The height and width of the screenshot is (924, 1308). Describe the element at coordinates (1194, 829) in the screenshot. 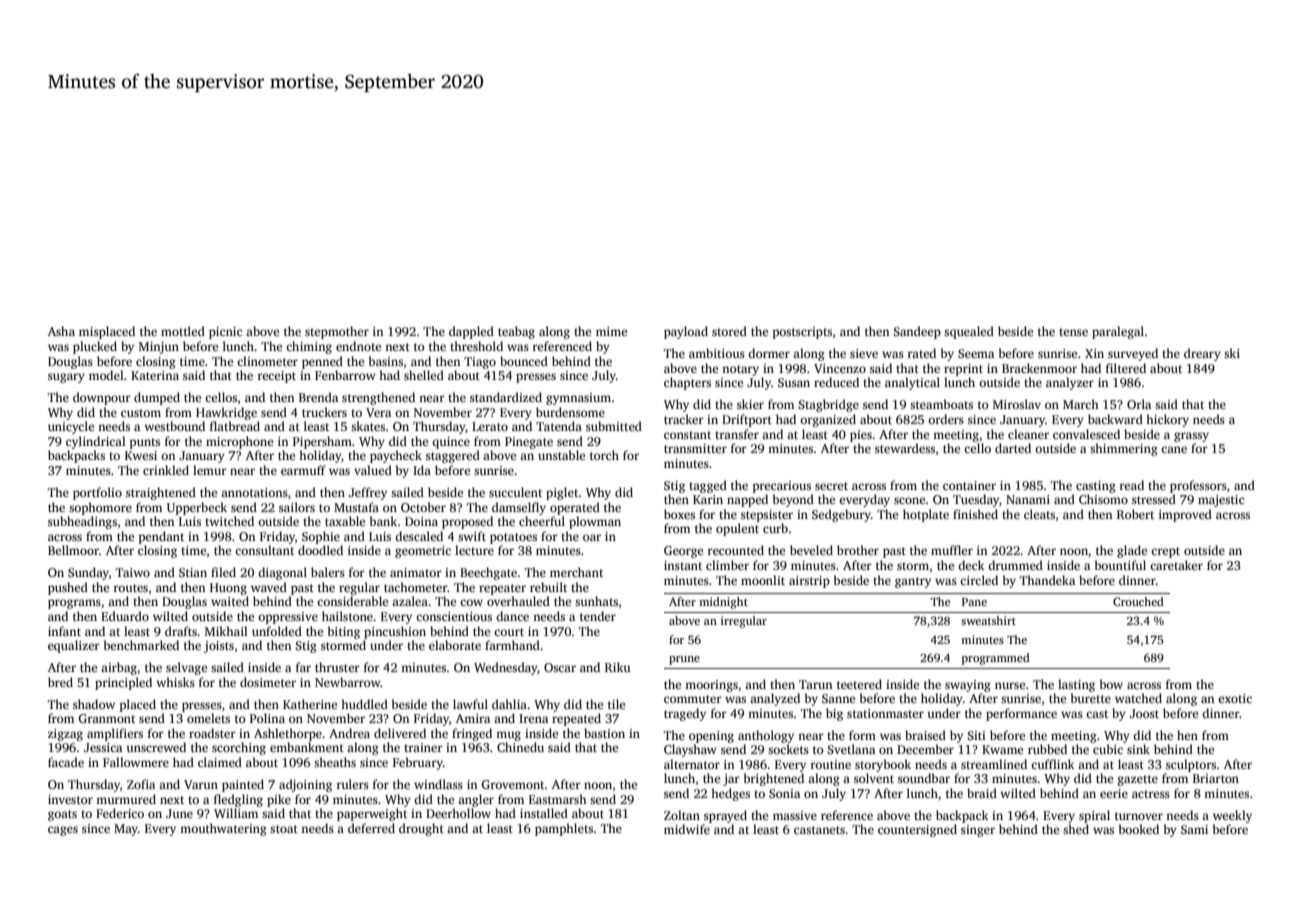

I see `Sami` at that location.
